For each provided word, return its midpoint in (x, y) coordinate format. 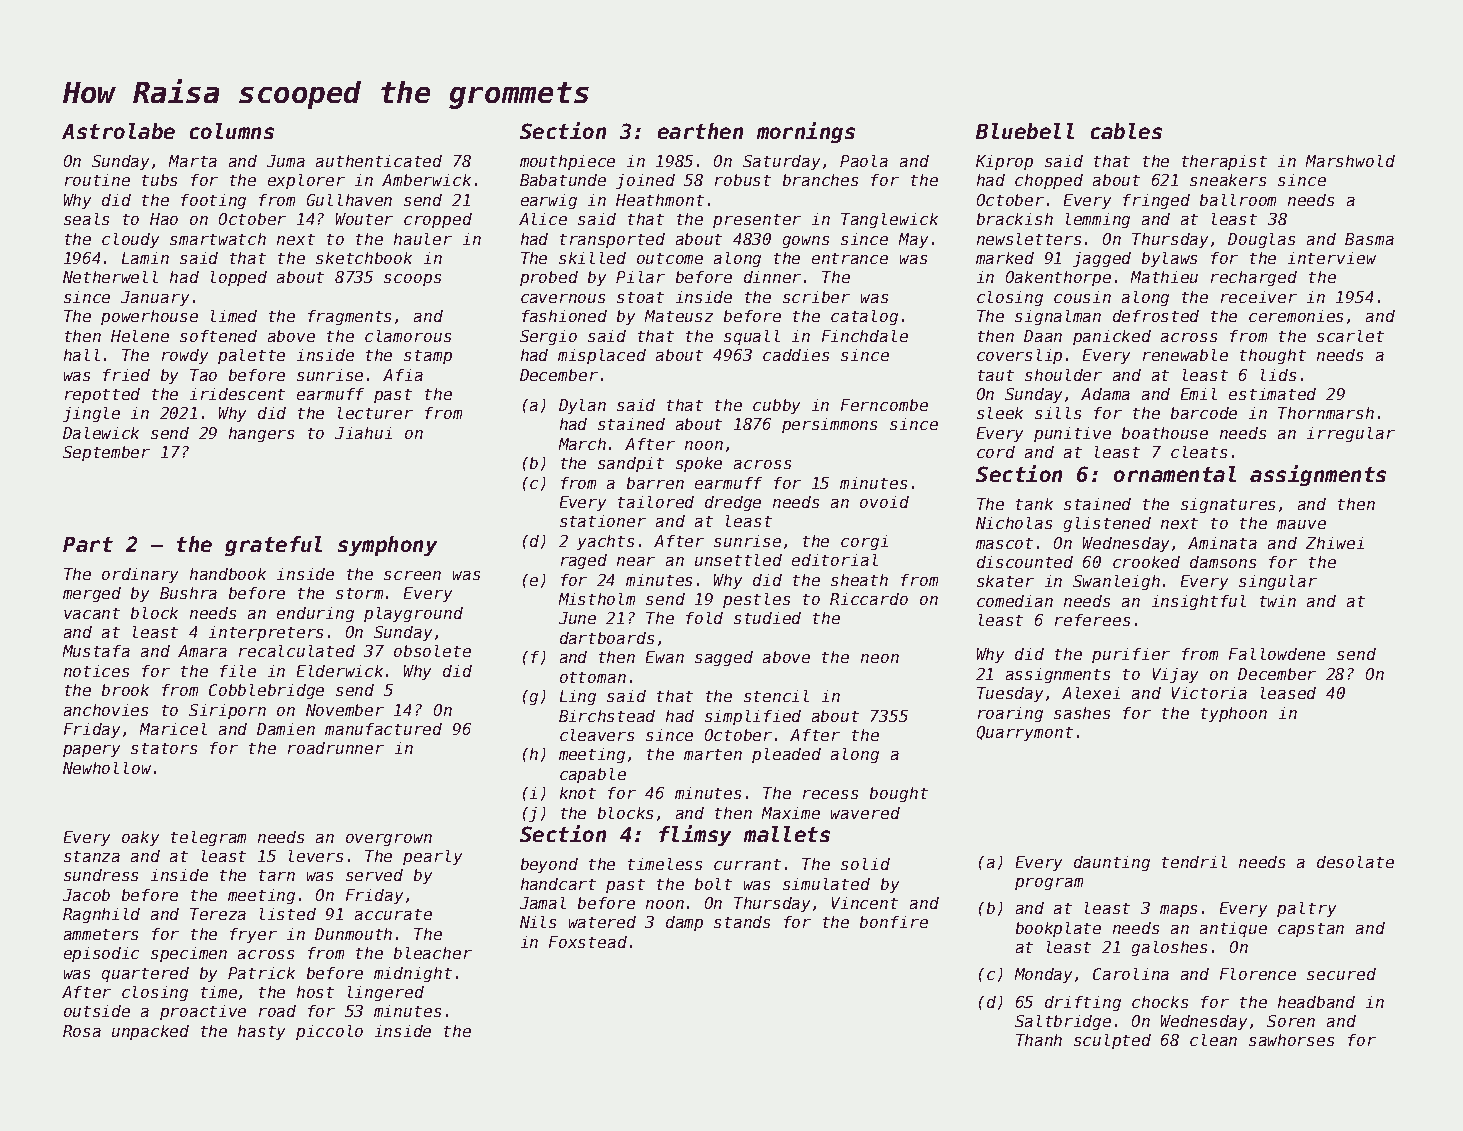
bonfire (894, 922)
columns (232, 131)
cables (1126, 131)
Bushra (188, 593)
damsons (1223, 562)
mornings (806, 132)
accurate (393, 914)
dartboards (607, 638)
